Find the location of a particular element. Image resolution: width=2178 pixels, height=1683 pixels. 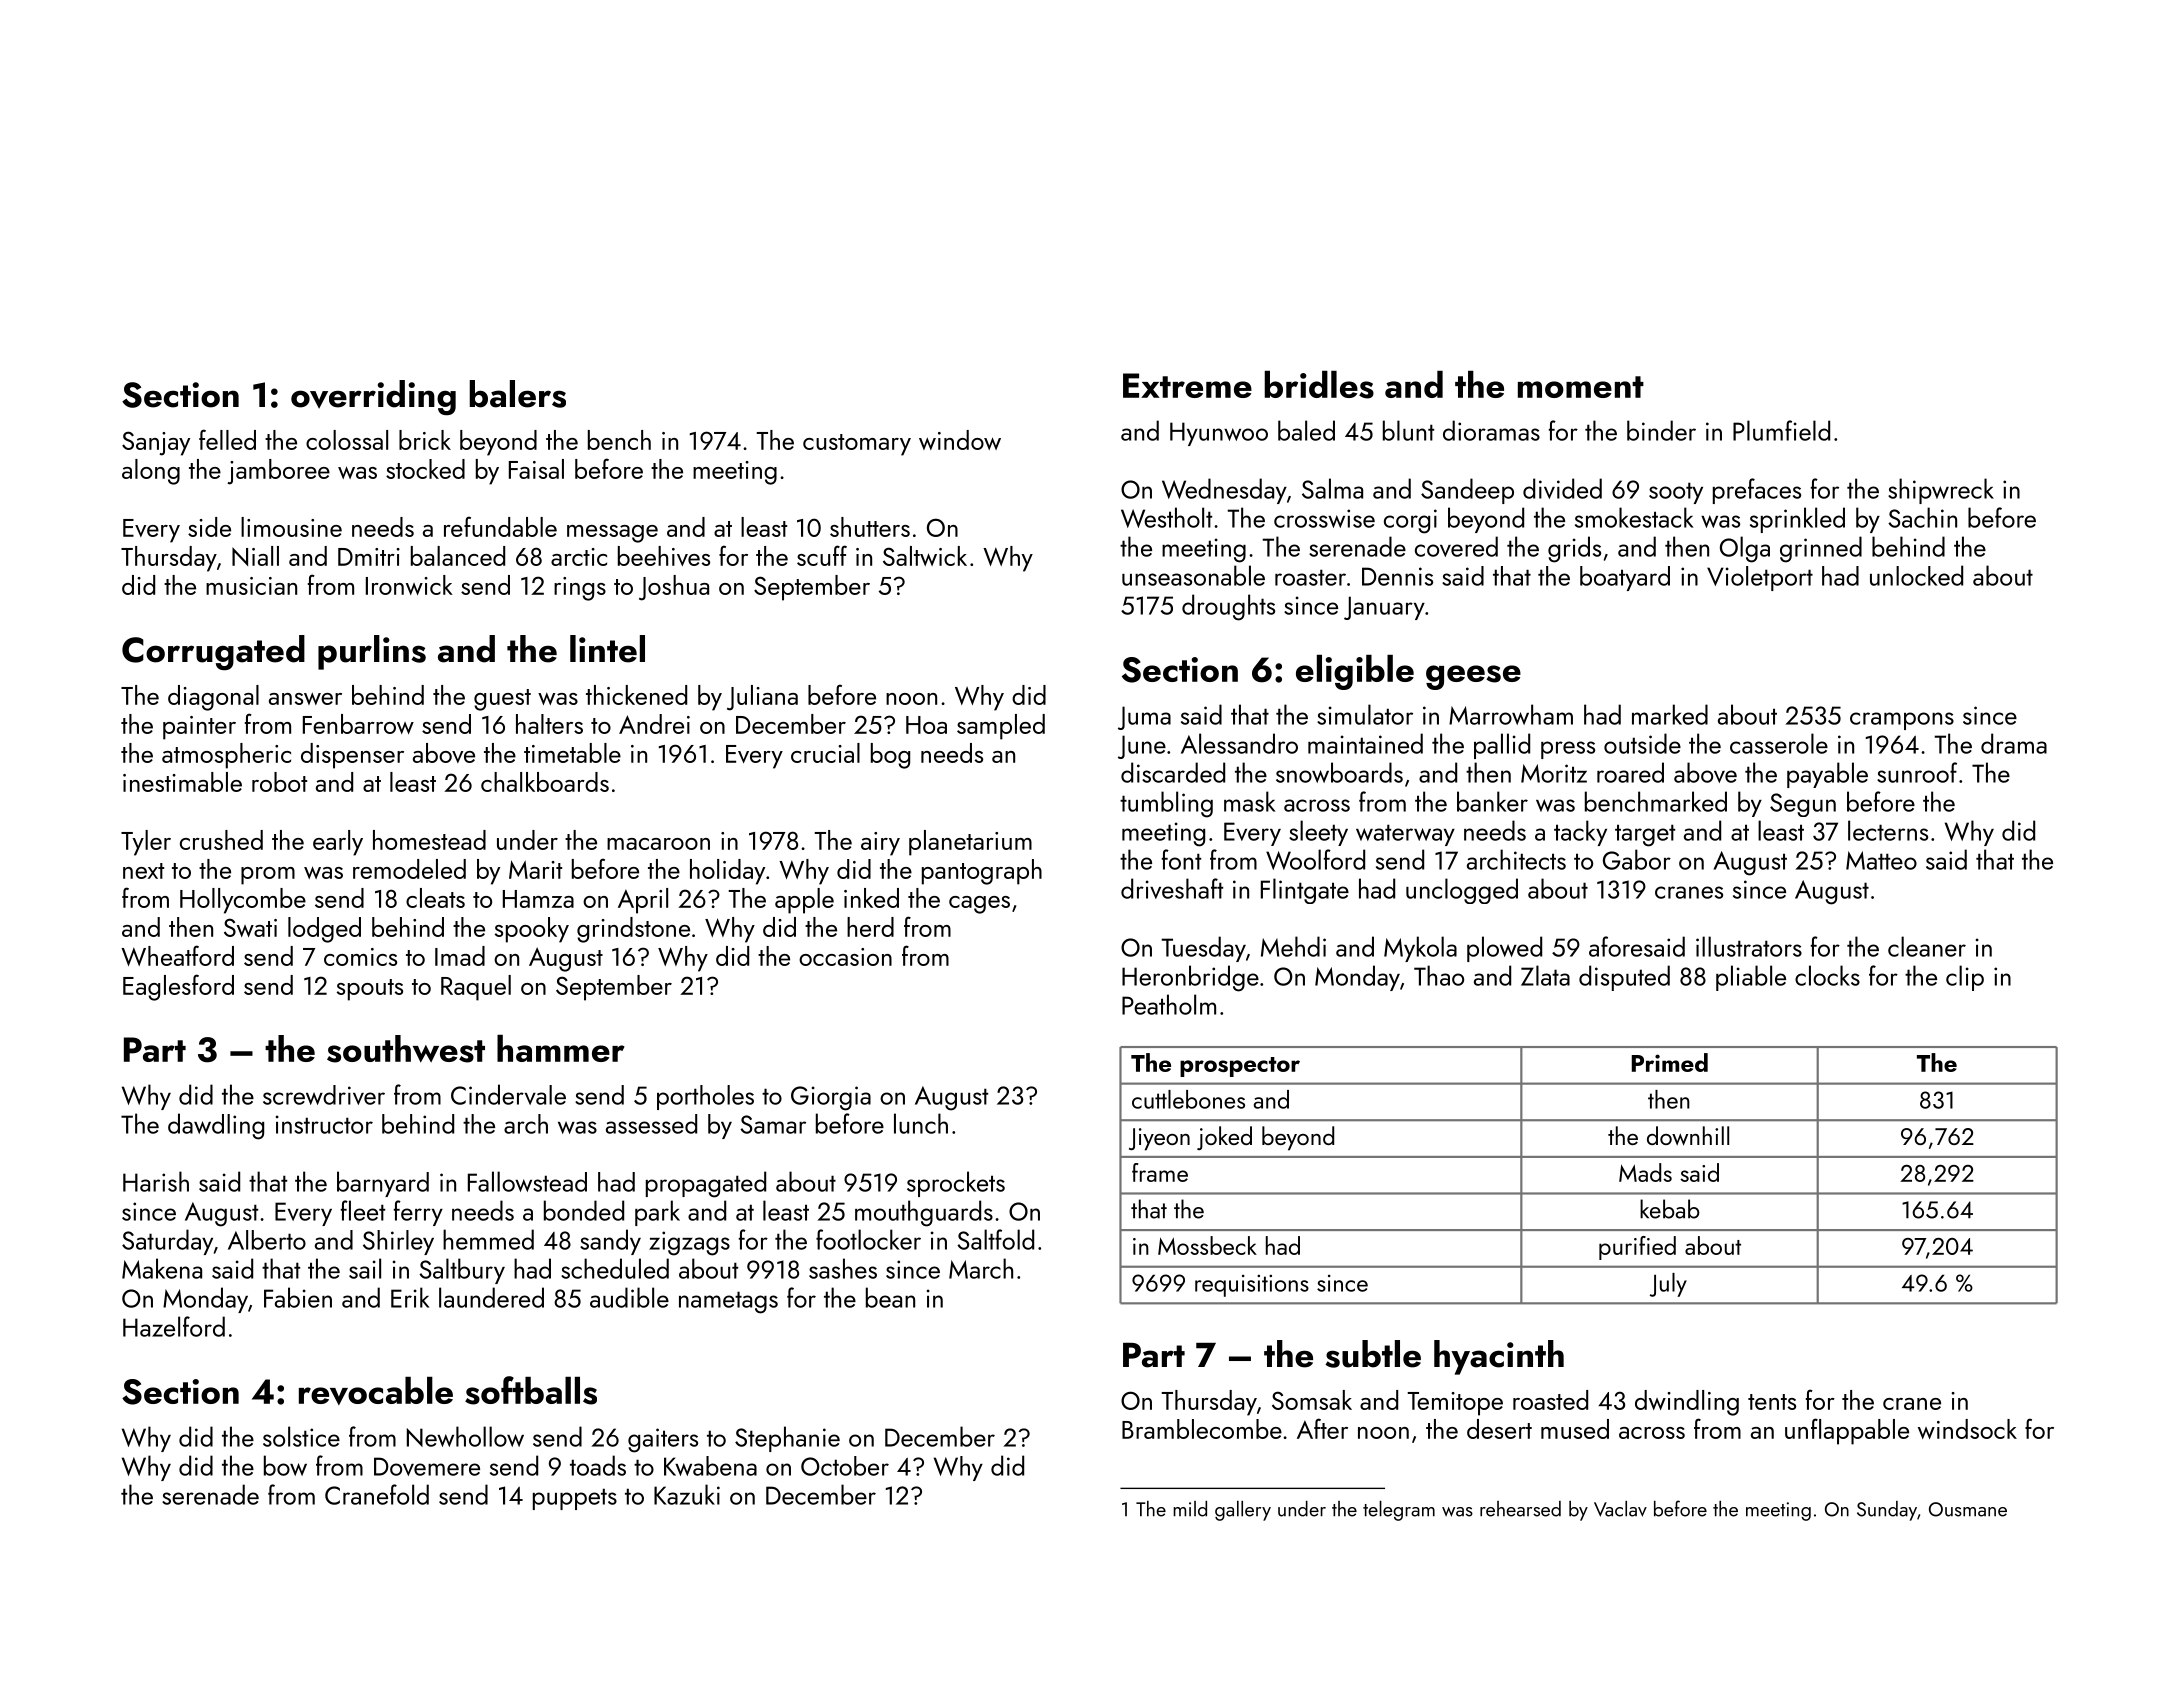

driveshaft is located at coordinates (1172, 888).
